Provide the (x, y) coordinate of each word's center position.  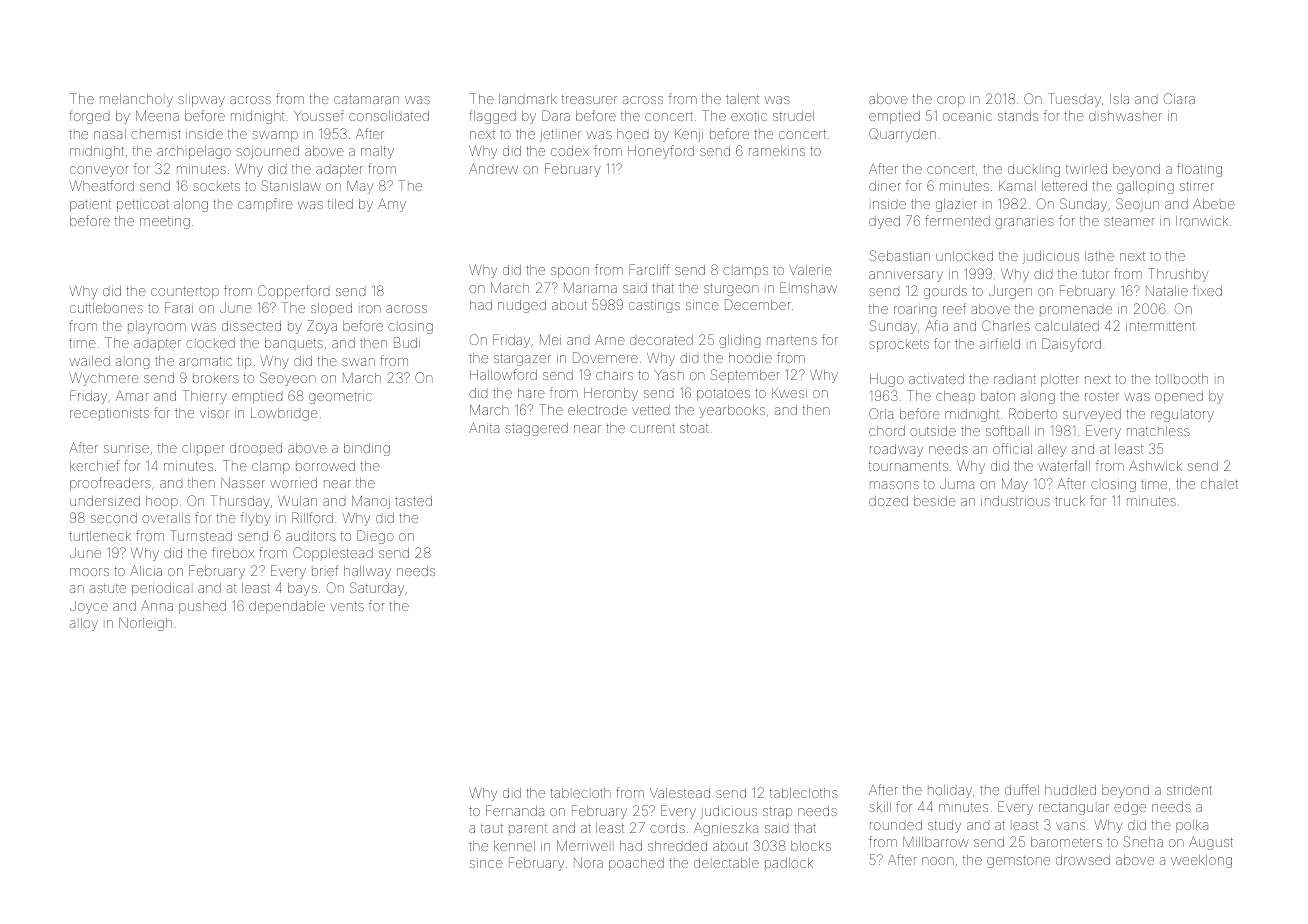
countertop (185, 293)
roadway (896, 450)
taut (492, 828)
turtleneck (100, 536)
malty (377, 152)
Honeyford (661, 152)
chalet (1219, 484)
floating (1199, 170)
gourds (945, 292)
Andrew (493, 168)
